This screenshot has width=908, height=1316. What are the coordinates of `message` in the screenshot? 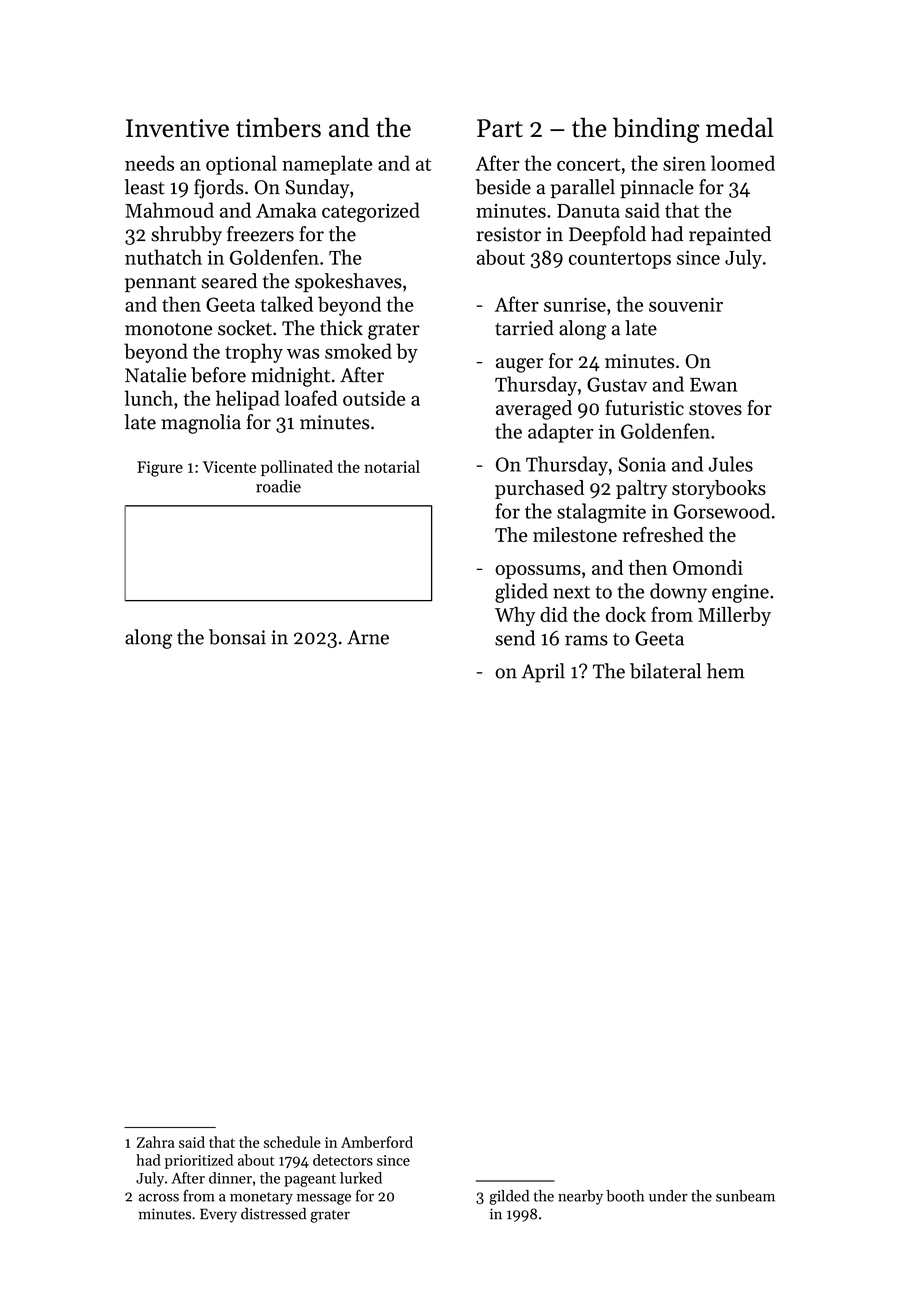 It's located at (324, 1199).
